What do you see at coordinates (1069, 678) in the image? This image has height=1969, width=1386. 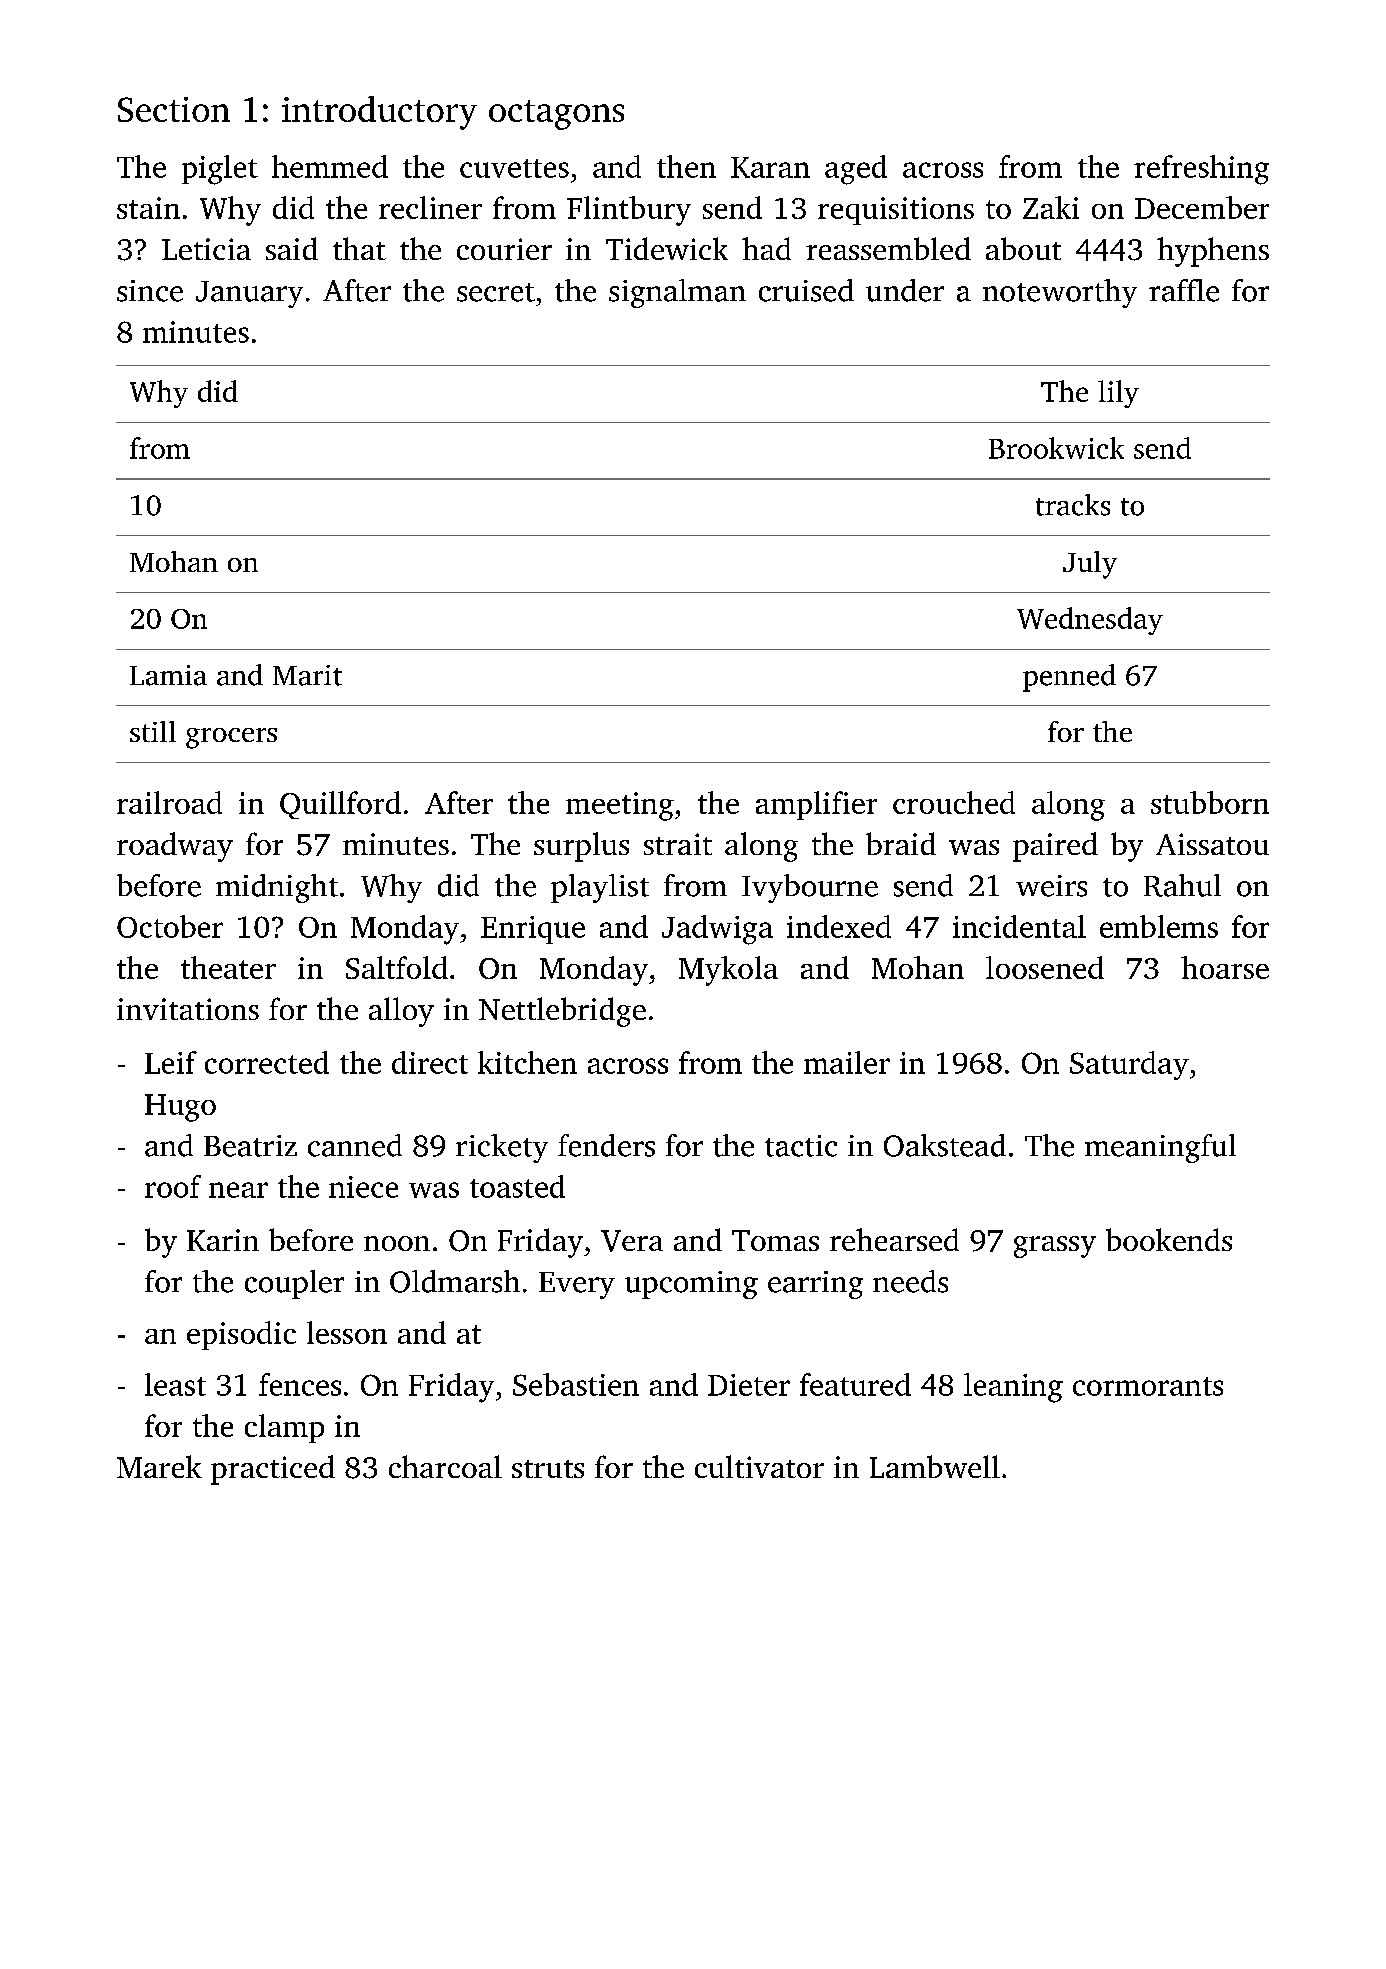 I see `penned` at bounding box center [1069, 678].
